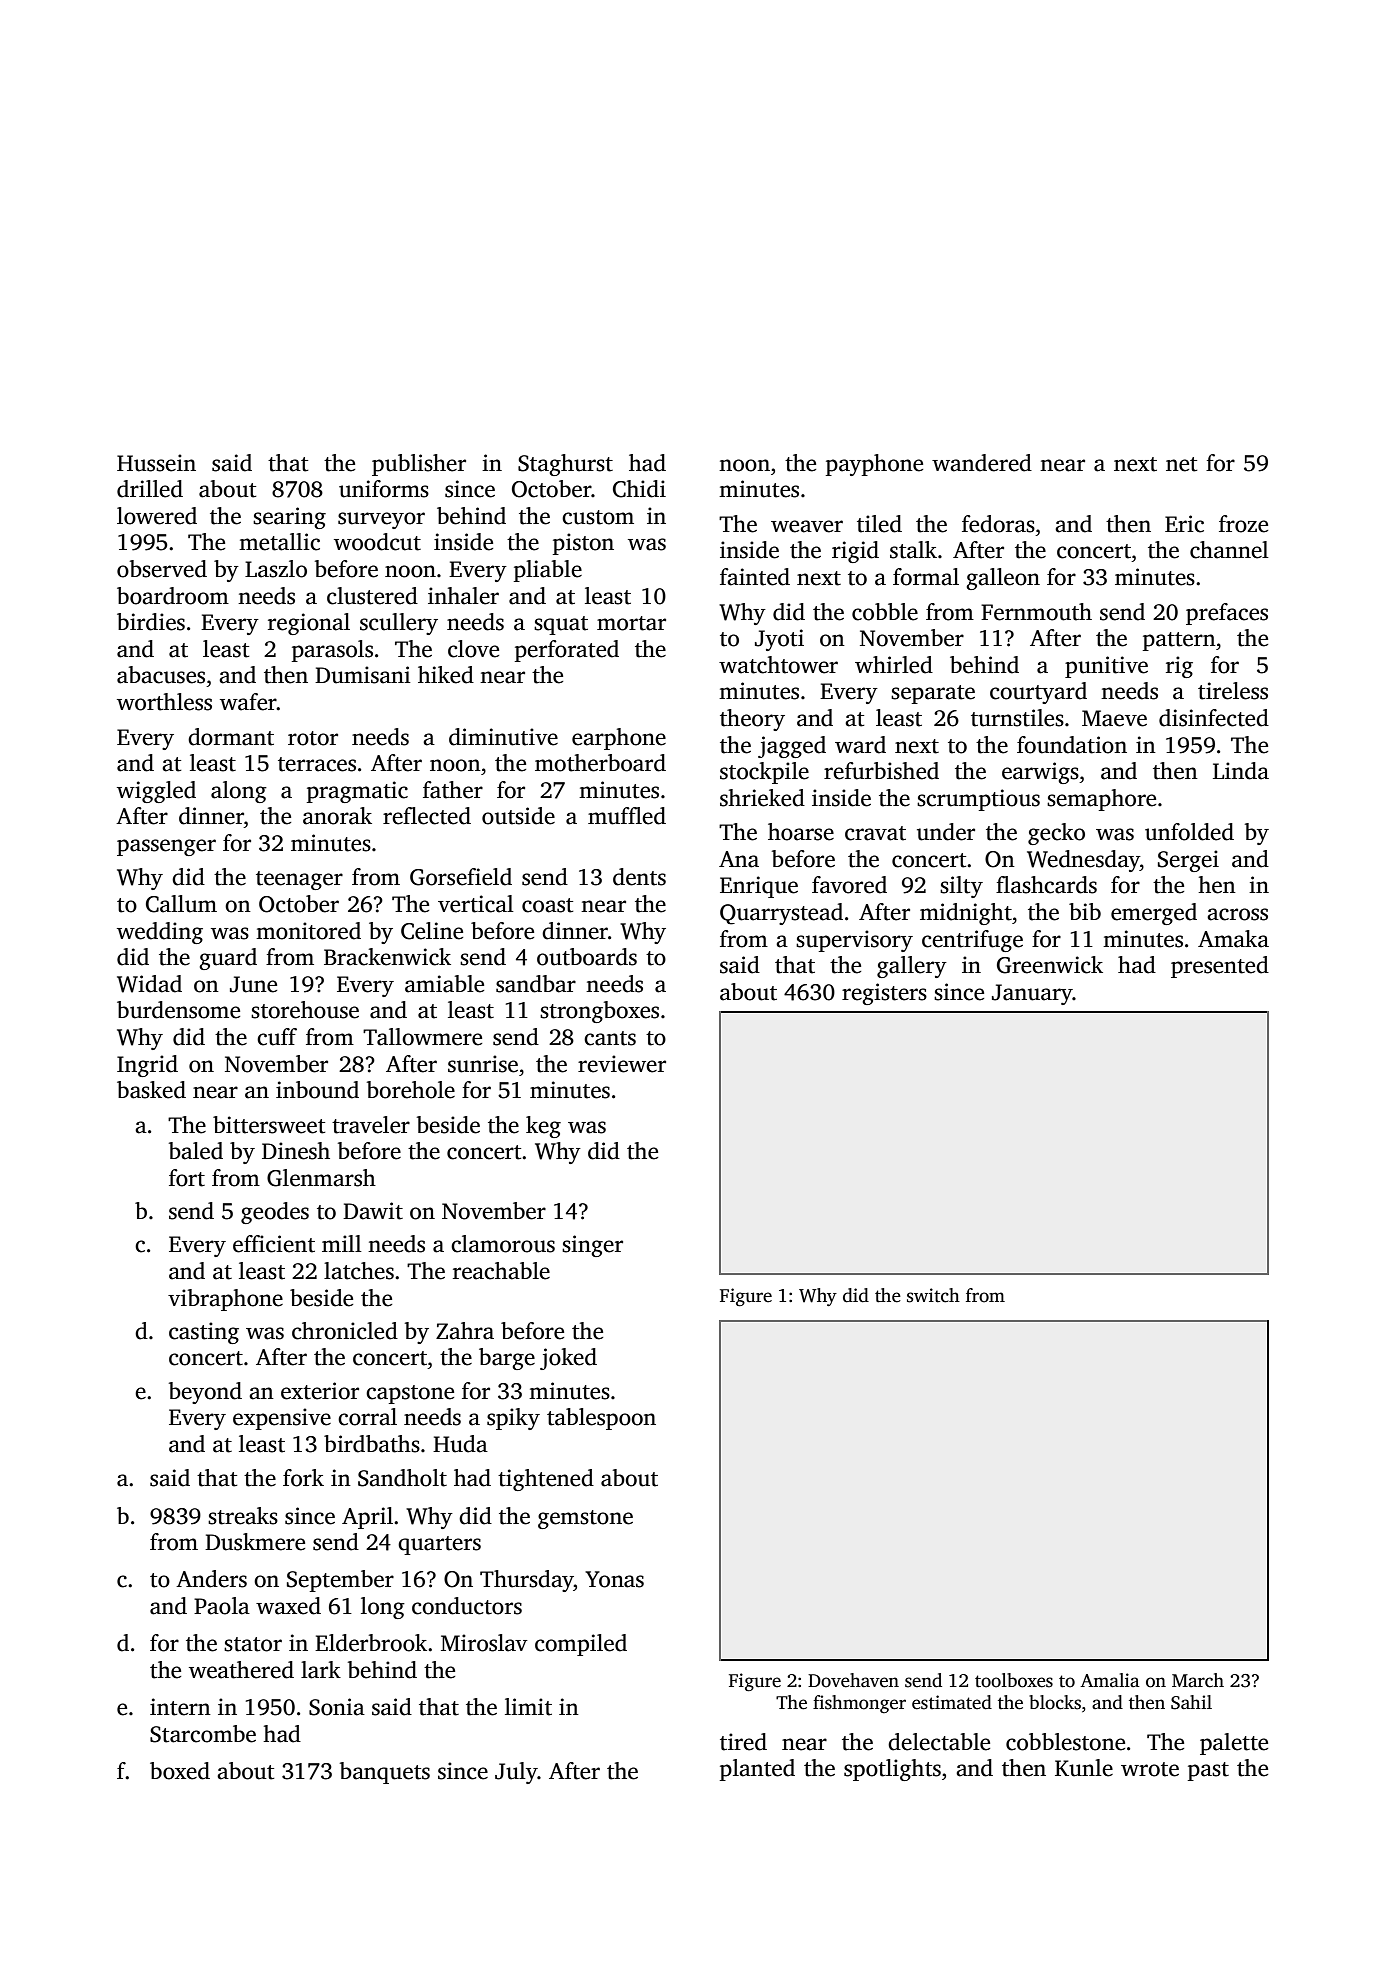 This screenshot has height=1969, width=1386. I want to click on Hussein, so click(156, 463).
